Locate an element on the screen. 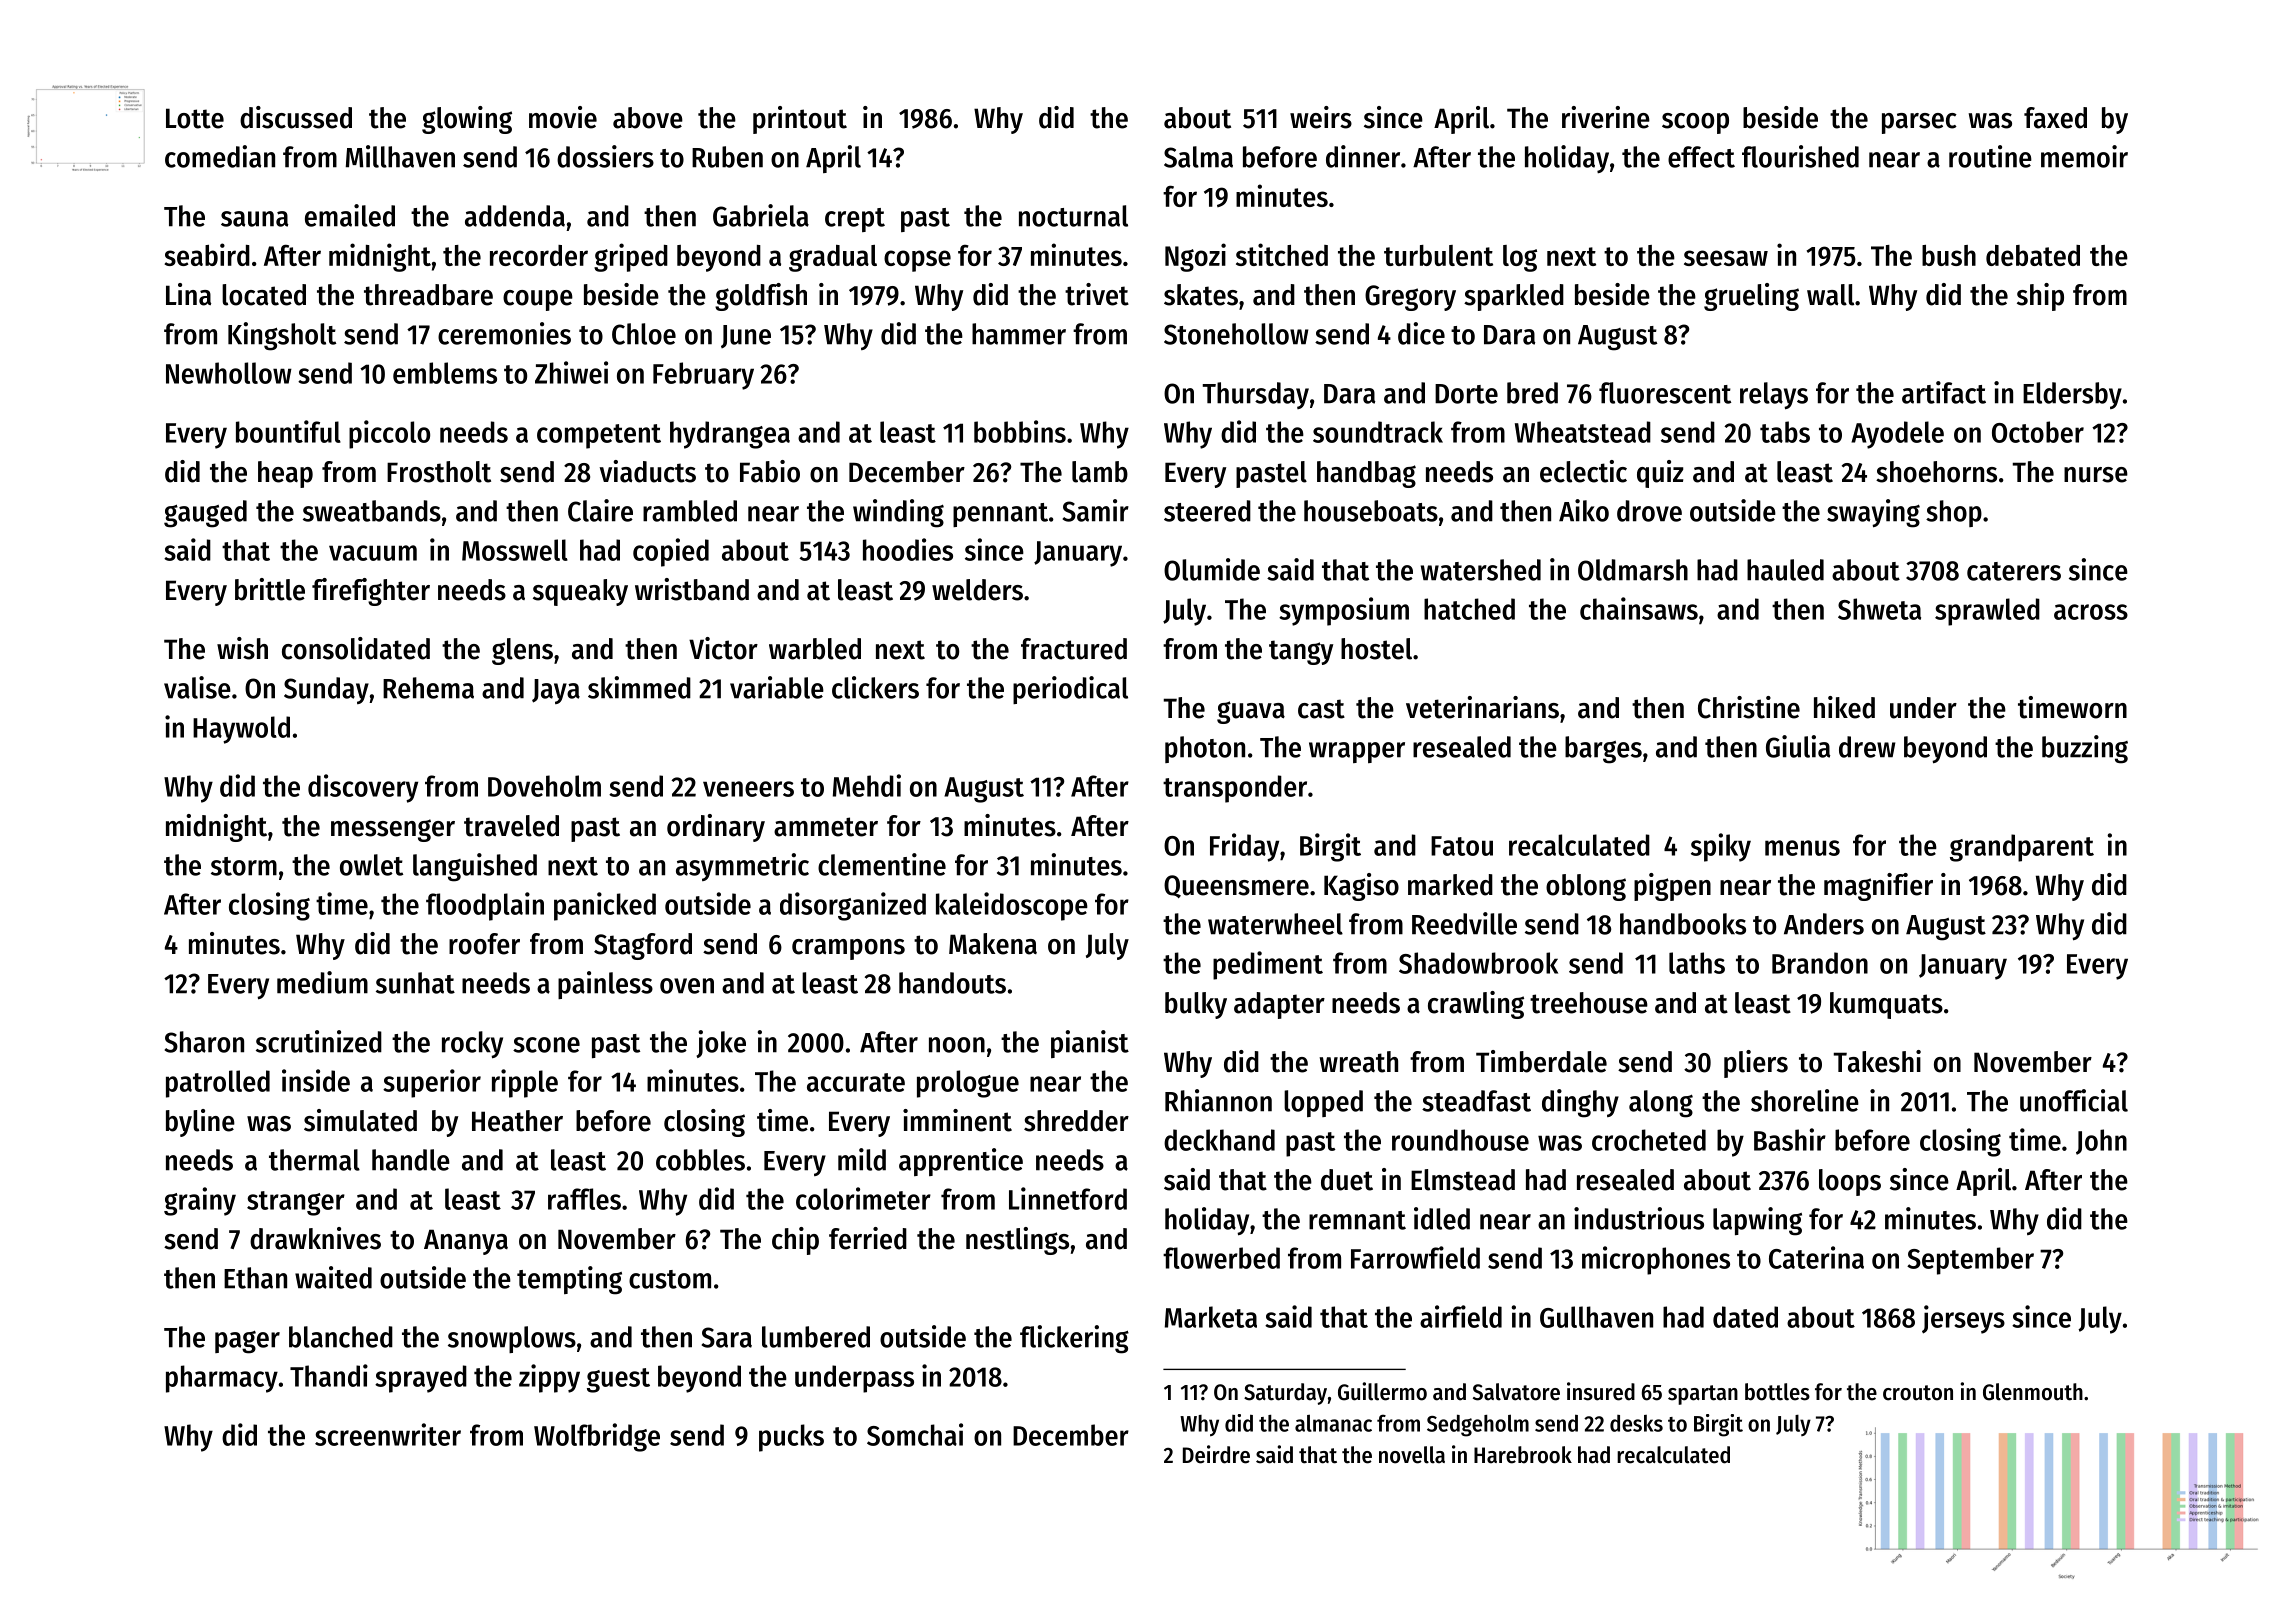 This screenshot has width=2292, height=1620. gauged is located at coordinates (205, 514).
